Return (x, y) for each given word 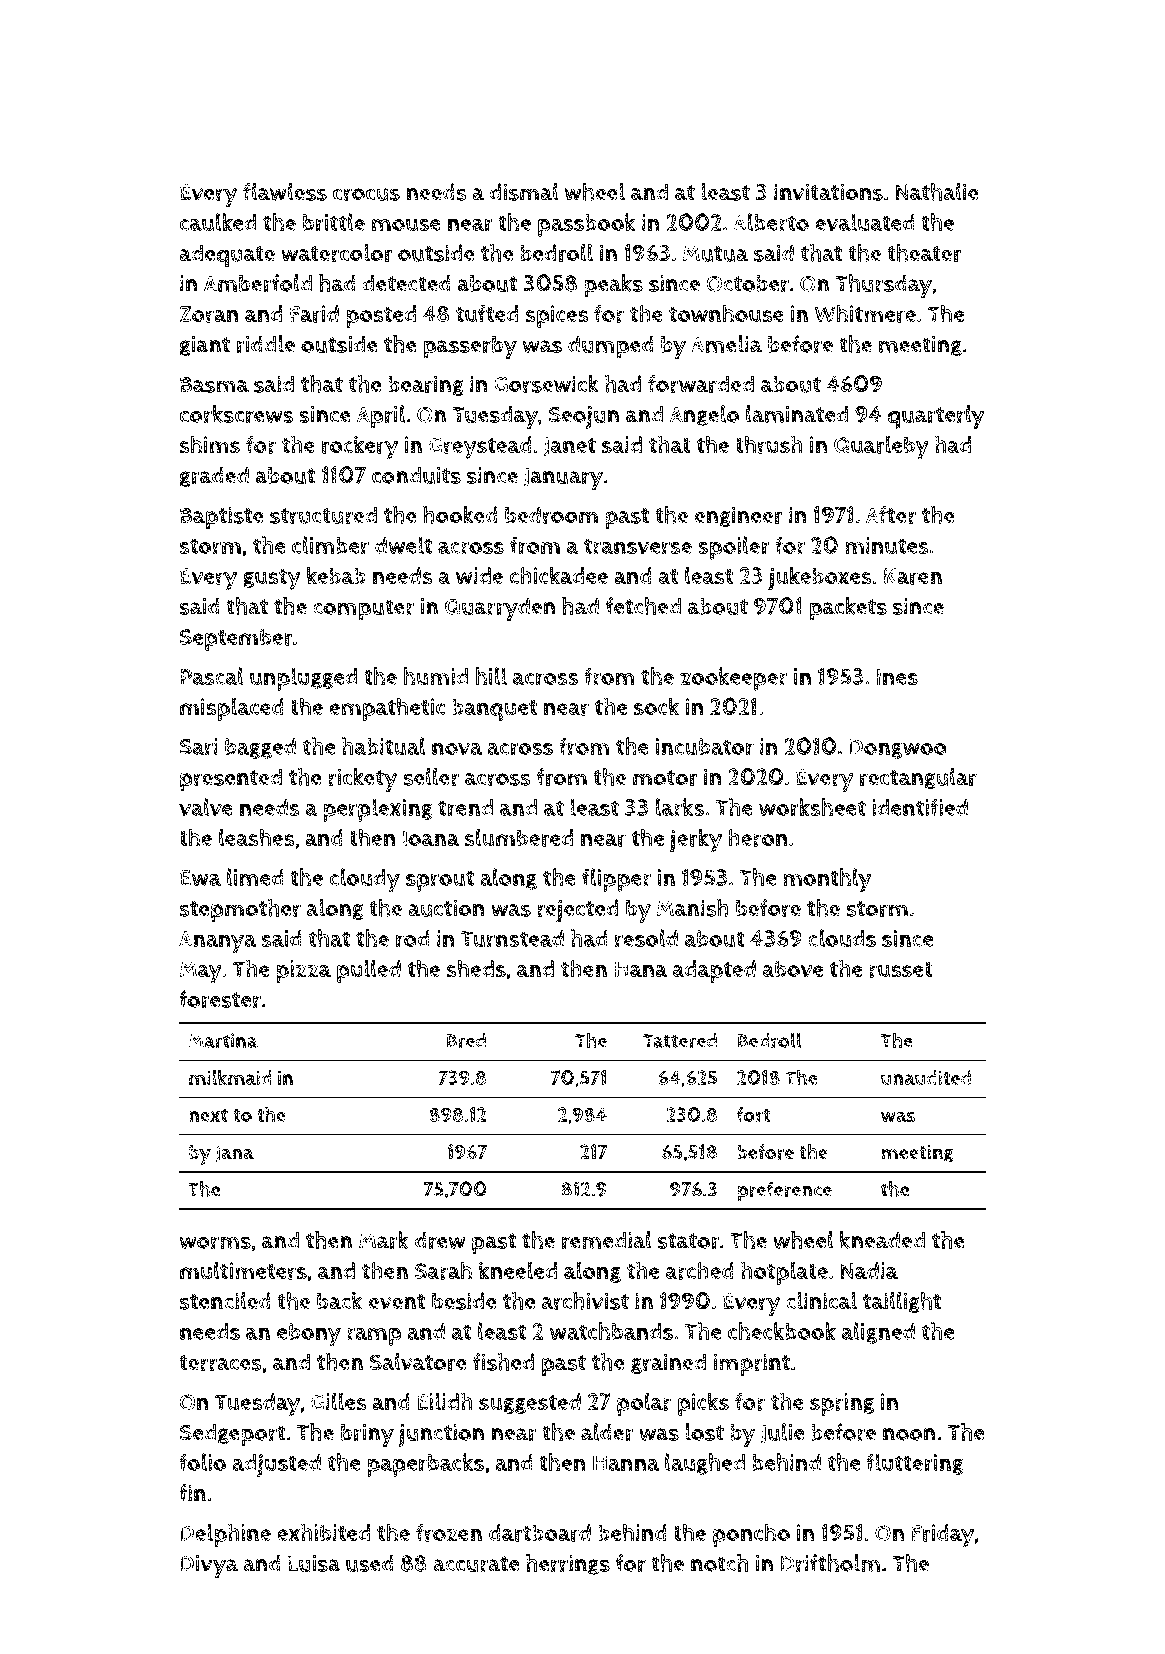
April (381, 417)
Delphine (225, 1535)
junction (441, 1435)
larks (680, 807)
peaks (613, 286)
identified (920, 807)
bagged (260, 748)
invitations (828, 192)
